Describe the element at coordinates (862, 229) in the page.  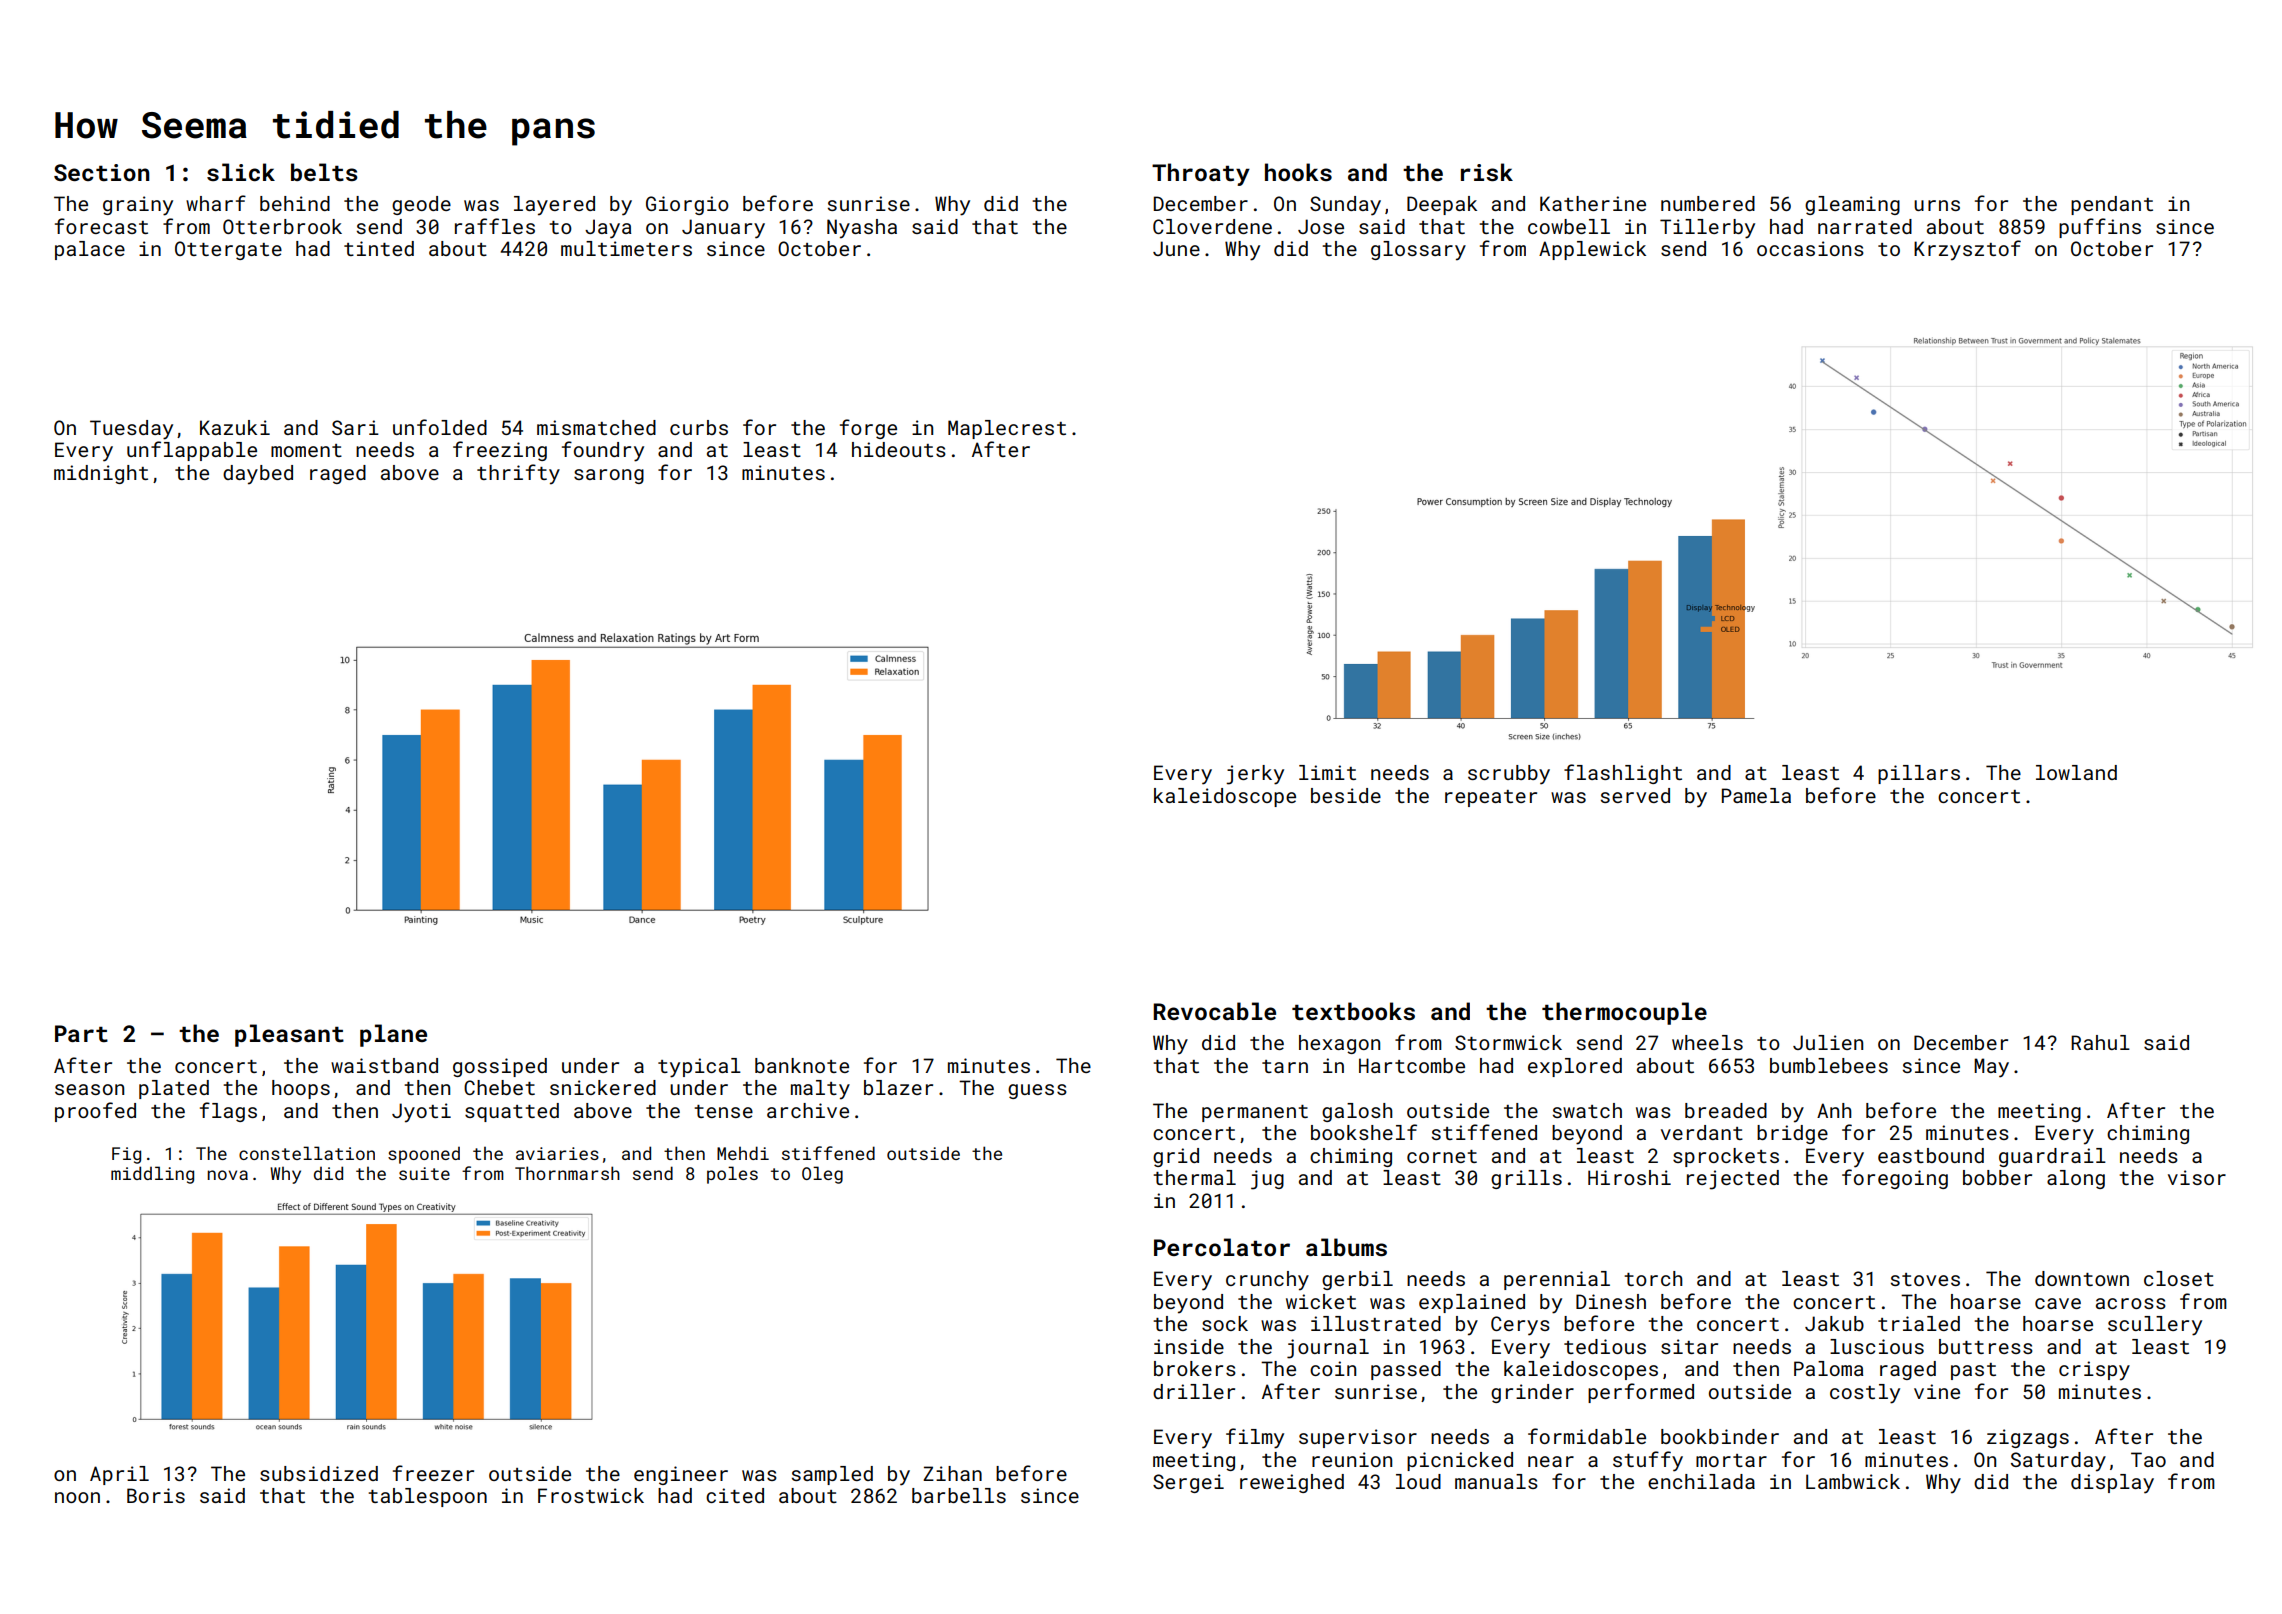
I see `Nyasha` at that location.
